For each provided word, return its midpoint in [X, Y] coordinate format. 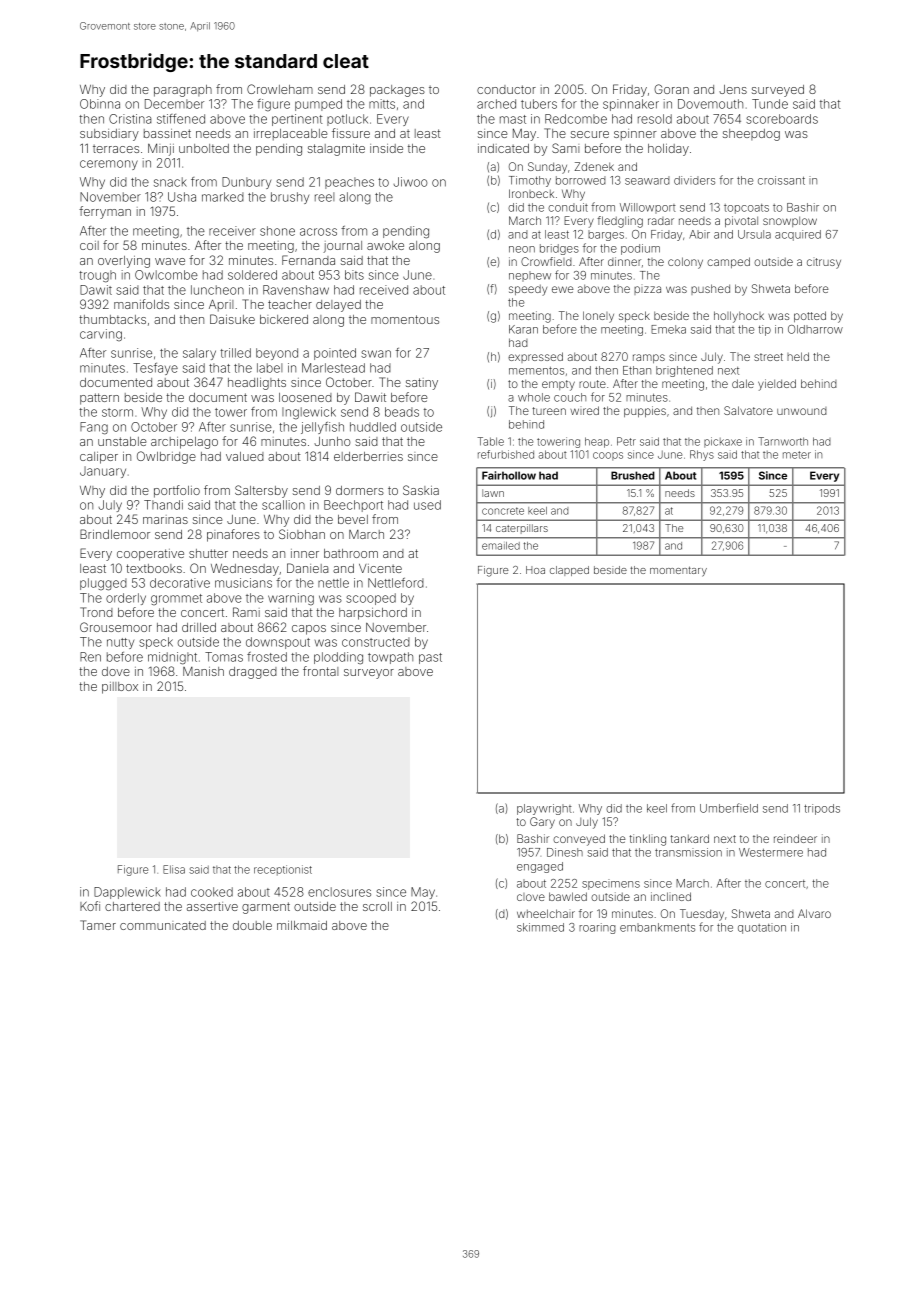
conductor [506, 89]
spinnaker [631, 105]
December [174, 104]
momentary [678, 571]
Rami [246, 612]
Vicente [380, 568]
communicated [163, 925]
